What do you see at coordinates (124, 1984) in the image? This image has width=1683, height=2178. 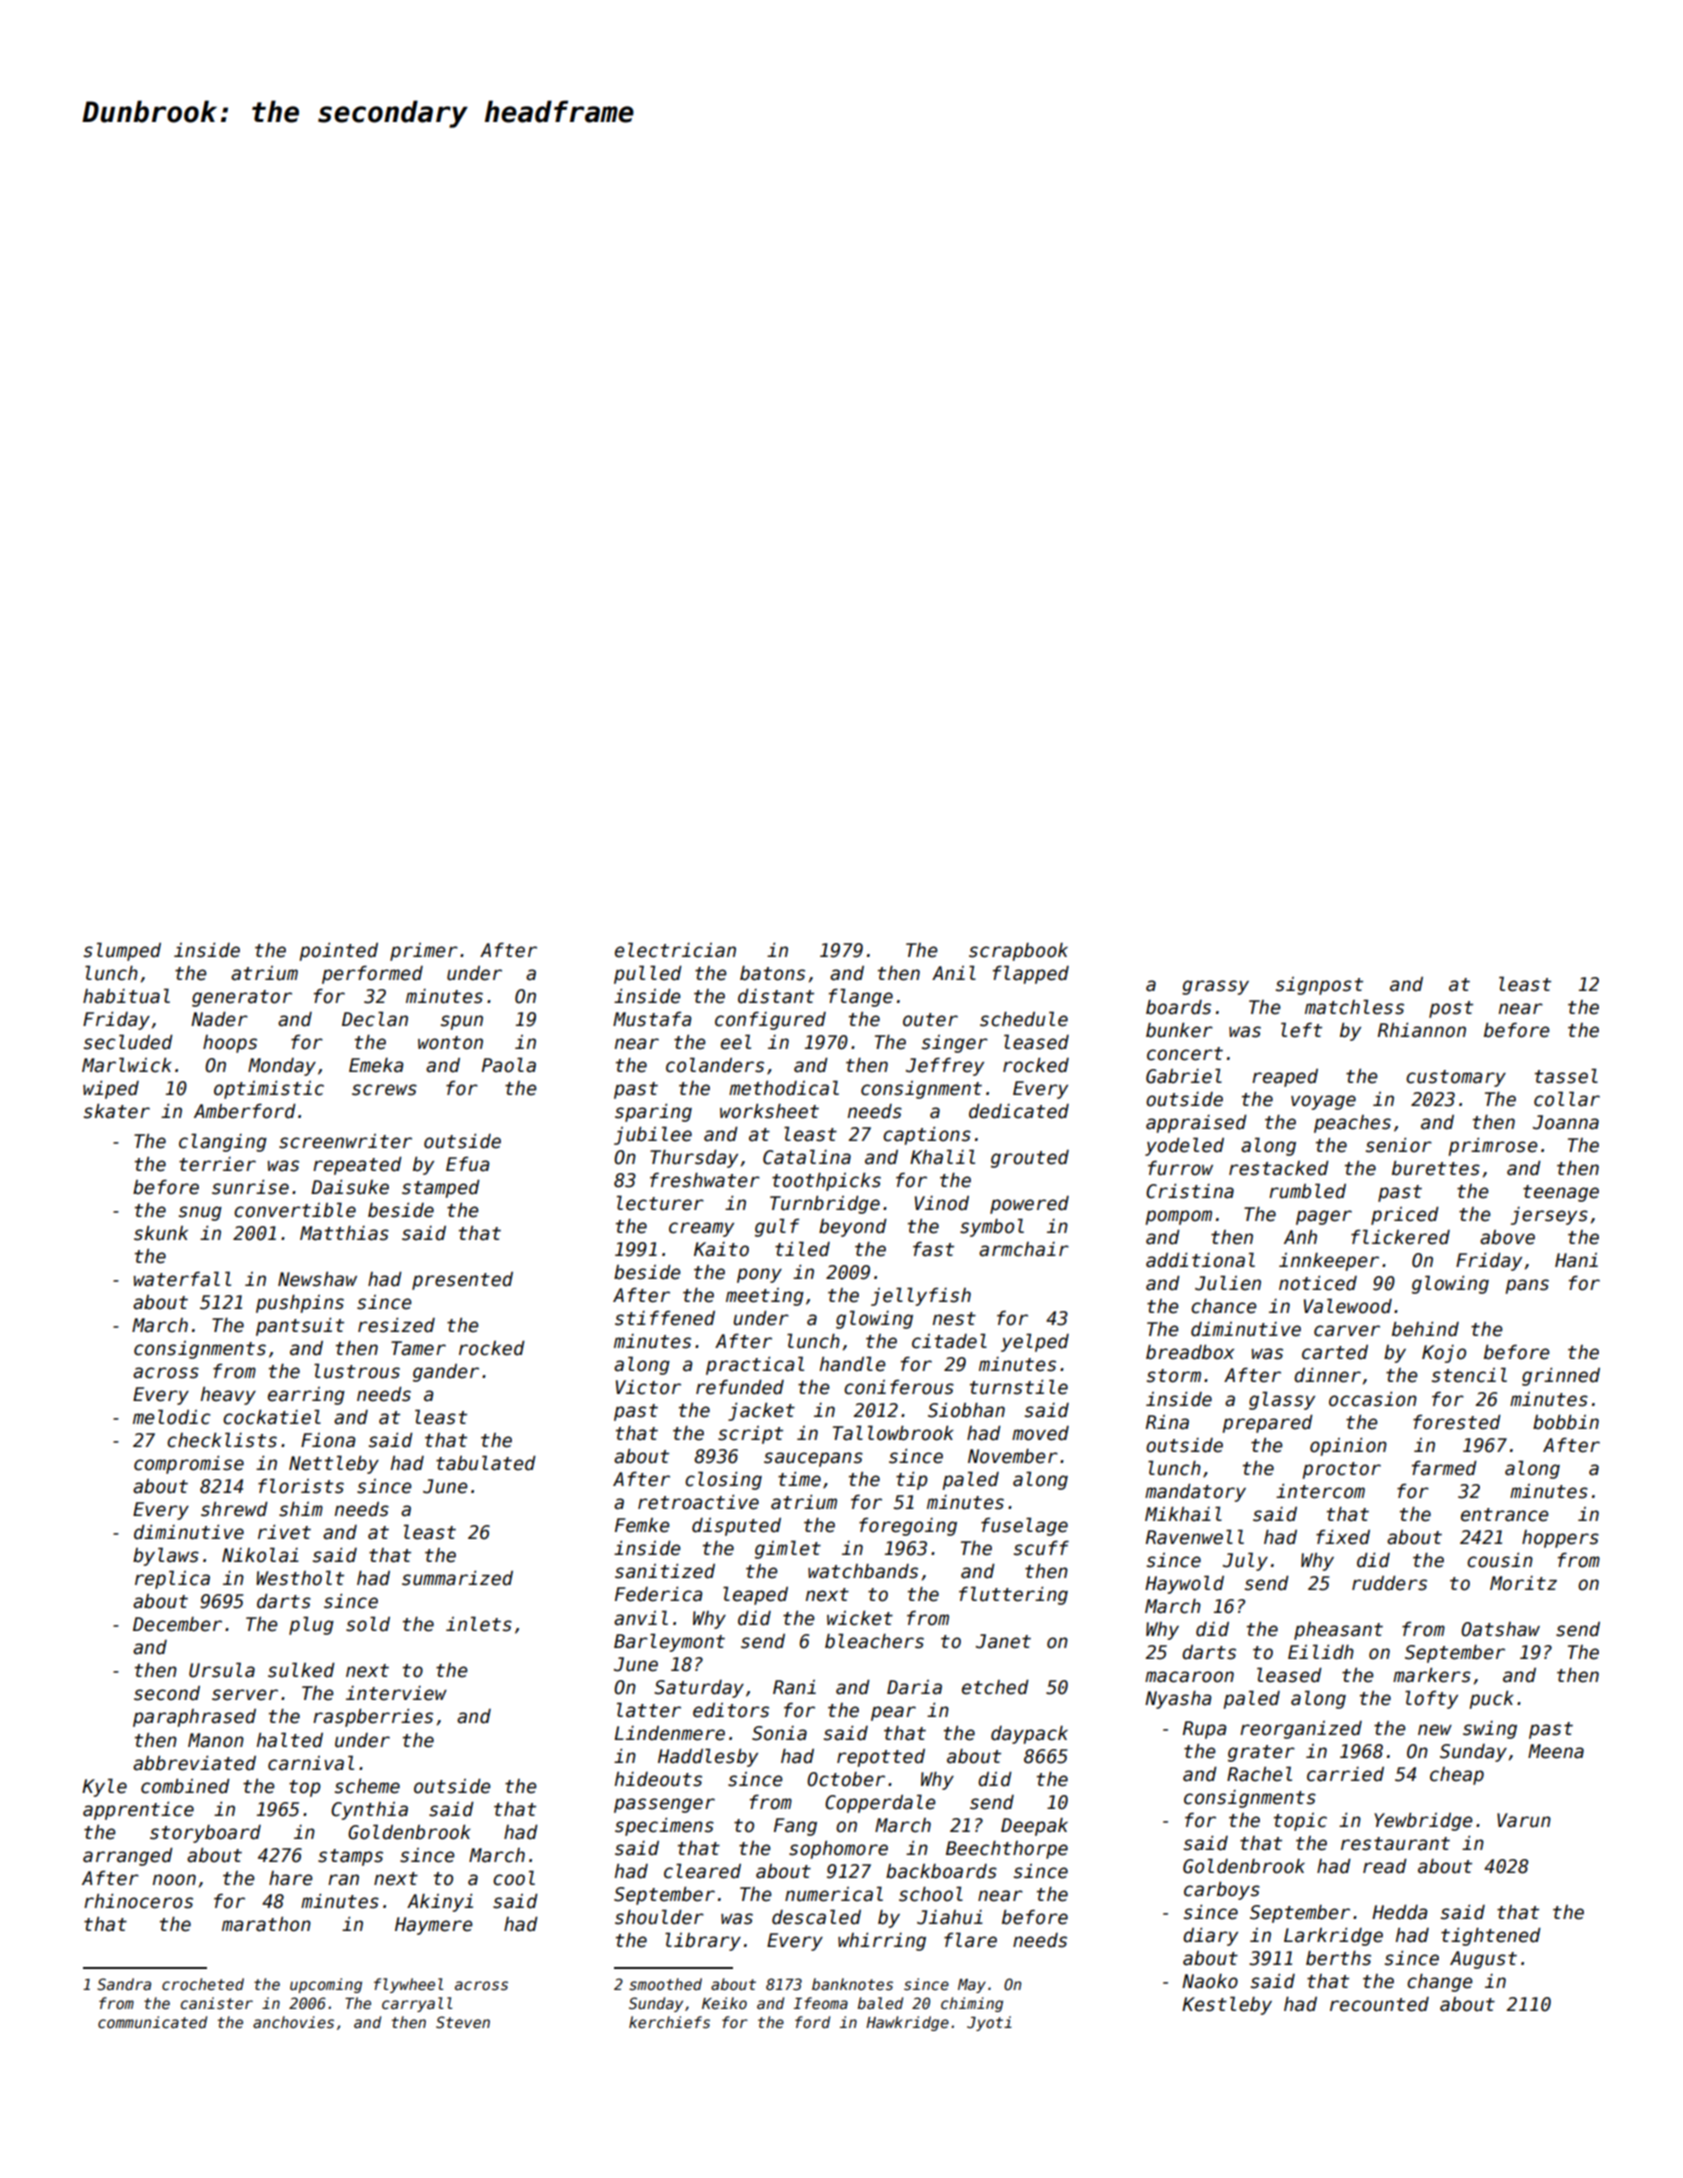 I see `Sandra` at bounding box center [124, 1984].
